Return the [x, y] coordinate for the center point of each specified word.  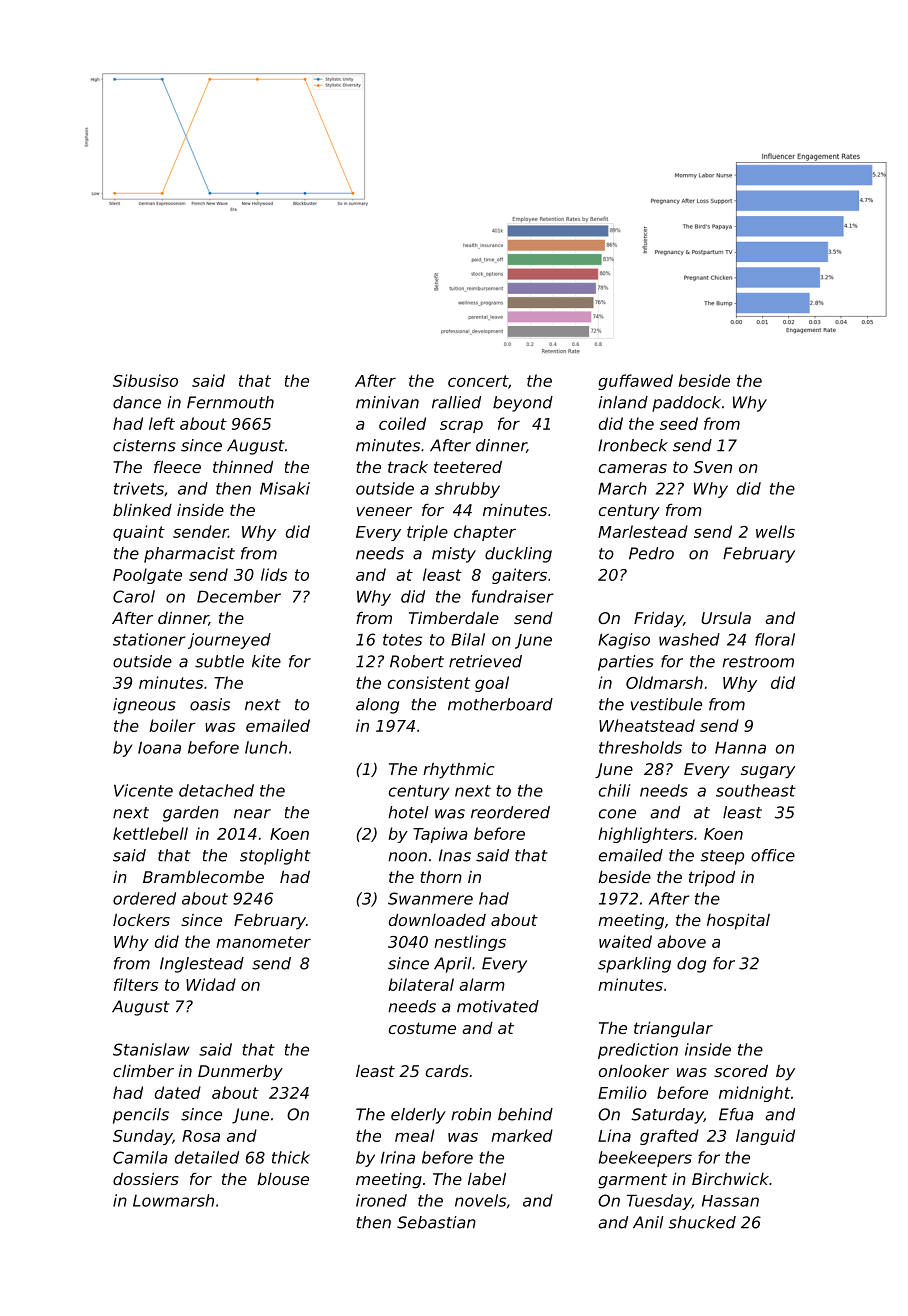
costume [422, 1028]
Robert [417, 661]
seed [679, 423]
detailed [207, 1157]
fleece [177, 467]
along [377, 706]
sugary [768, 772]
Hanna [740, 747]
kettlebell [150, 833]
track [408, 467]
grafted [669, 1137]
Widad [211, 984]
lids [274, 574]
